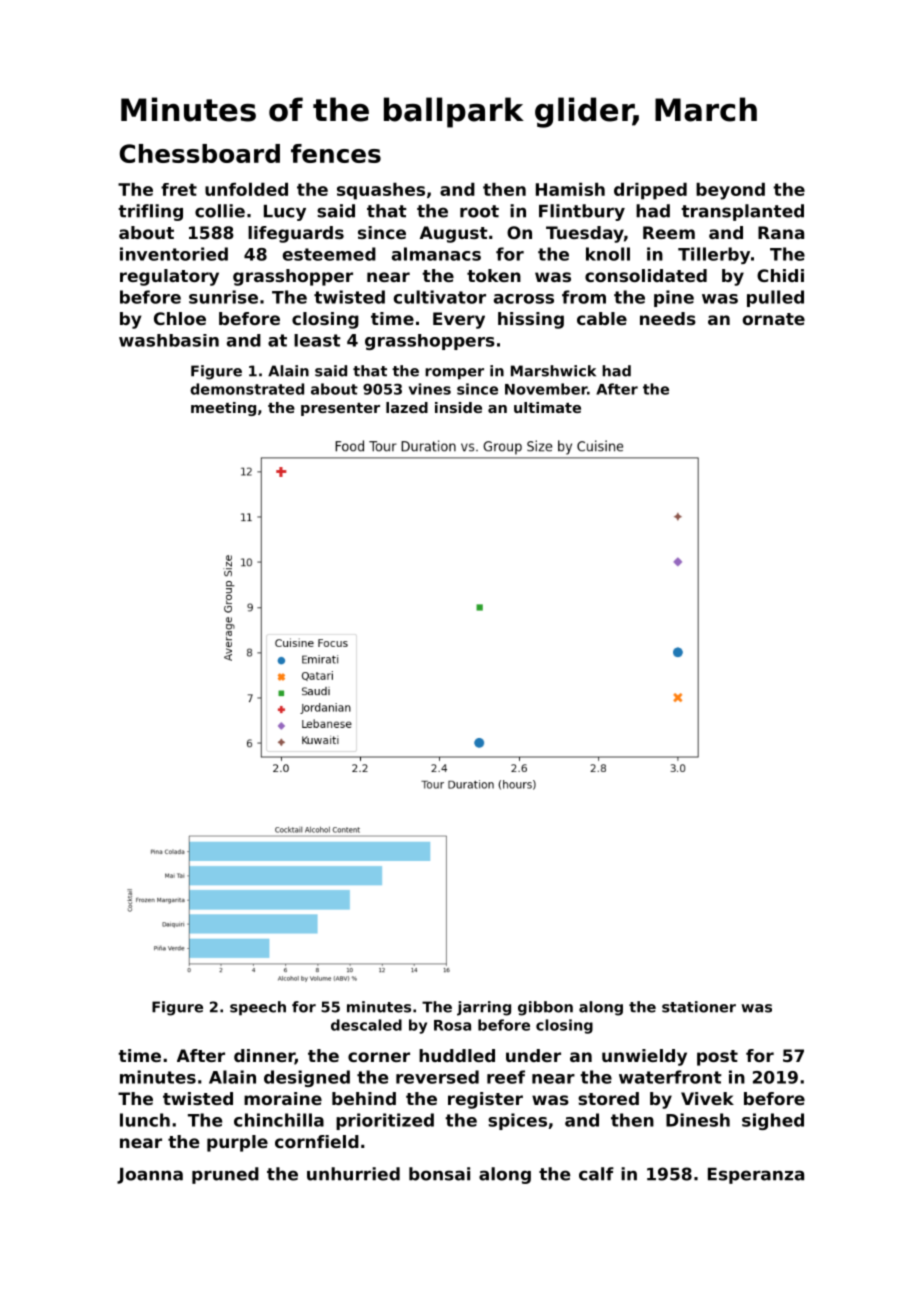  What do you see at coordinates (150, 1176) in the screenshot?
I see `Joanna` at bounding box center [150, 1176].
